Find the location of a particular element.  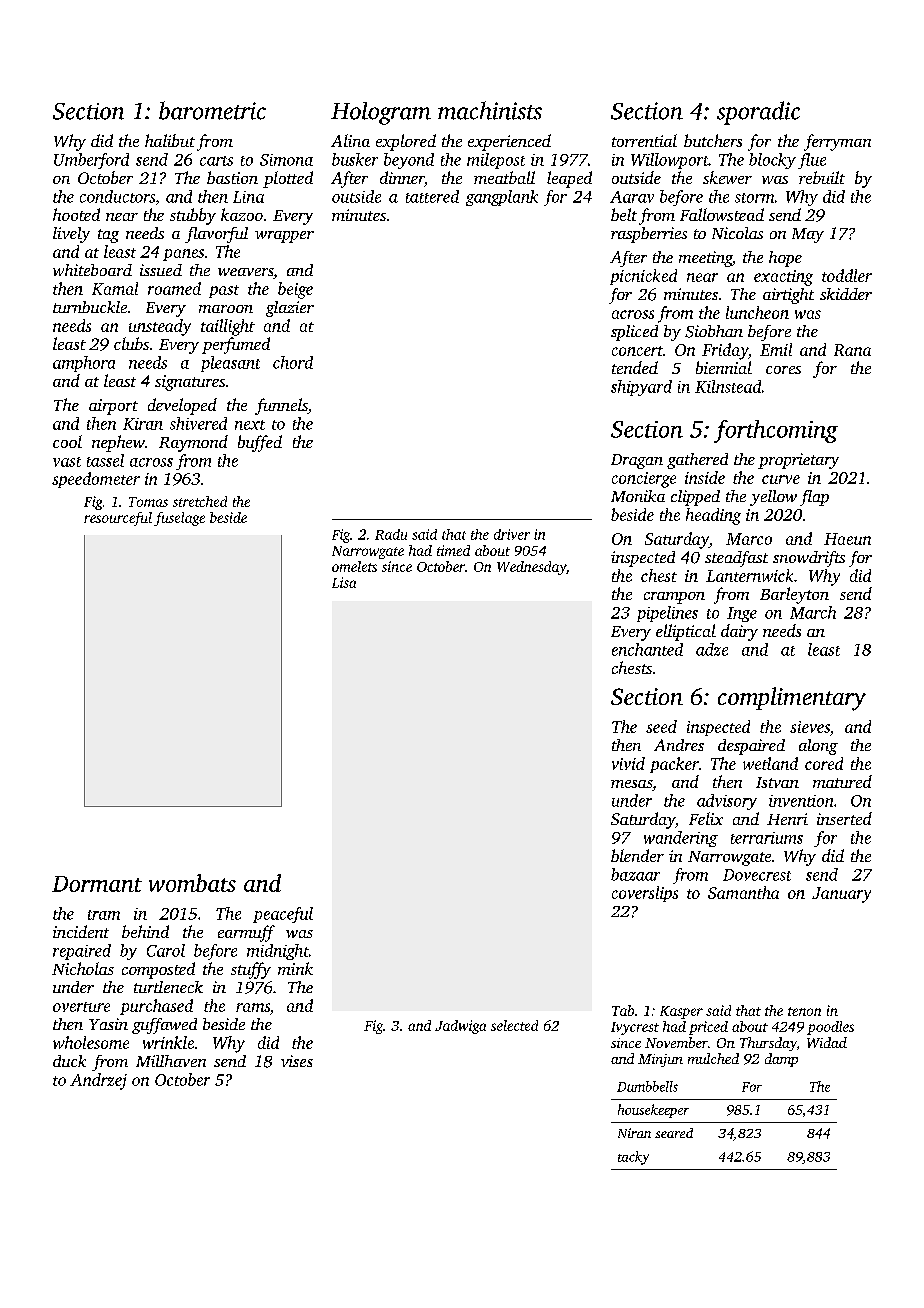

Radu is located at coordinates (391, 534).
